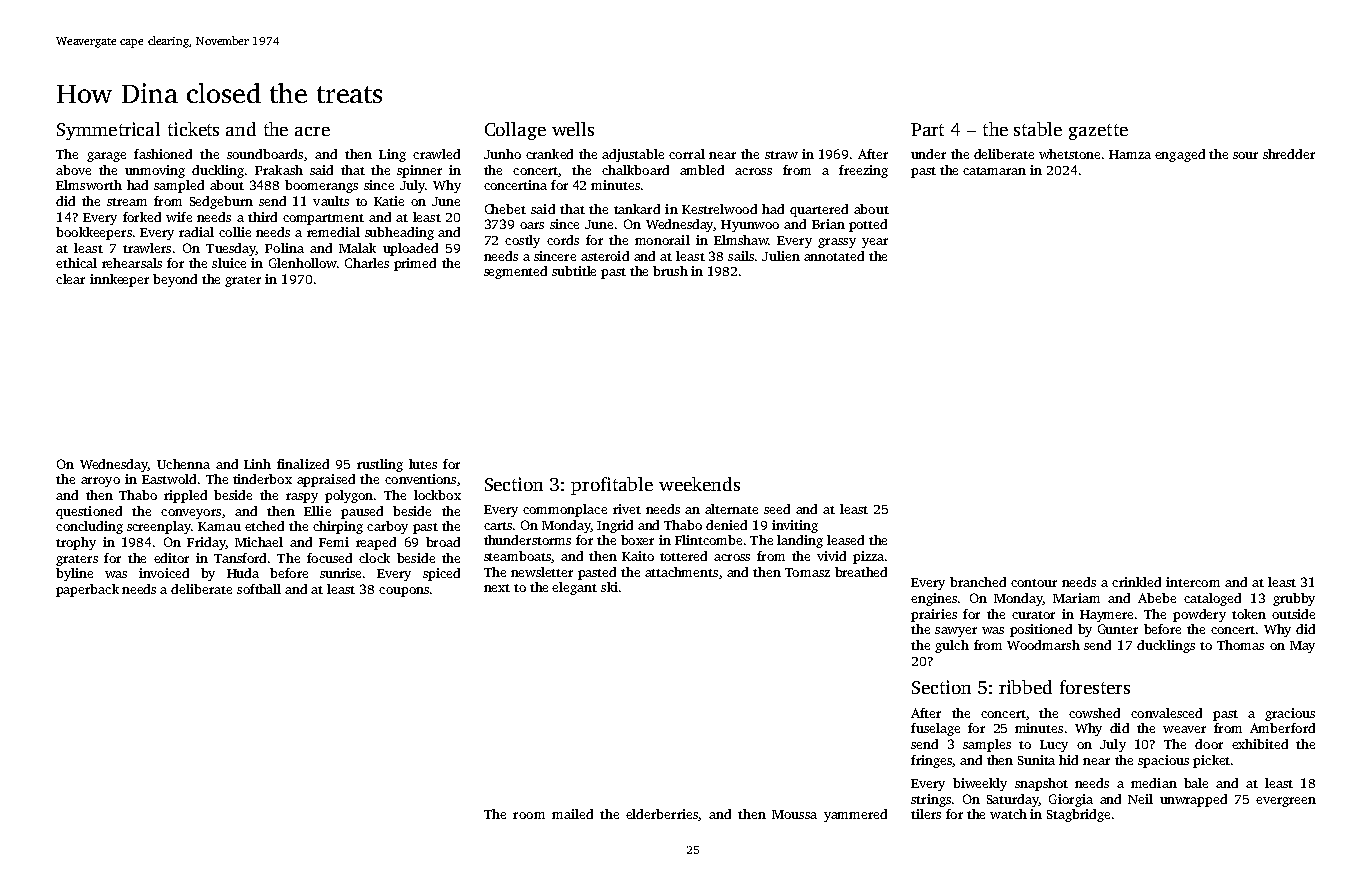 The image size is (1372, 887). Describe the element at coordinates (76, 263) in the screenshot. I see `ethical` at that location.
